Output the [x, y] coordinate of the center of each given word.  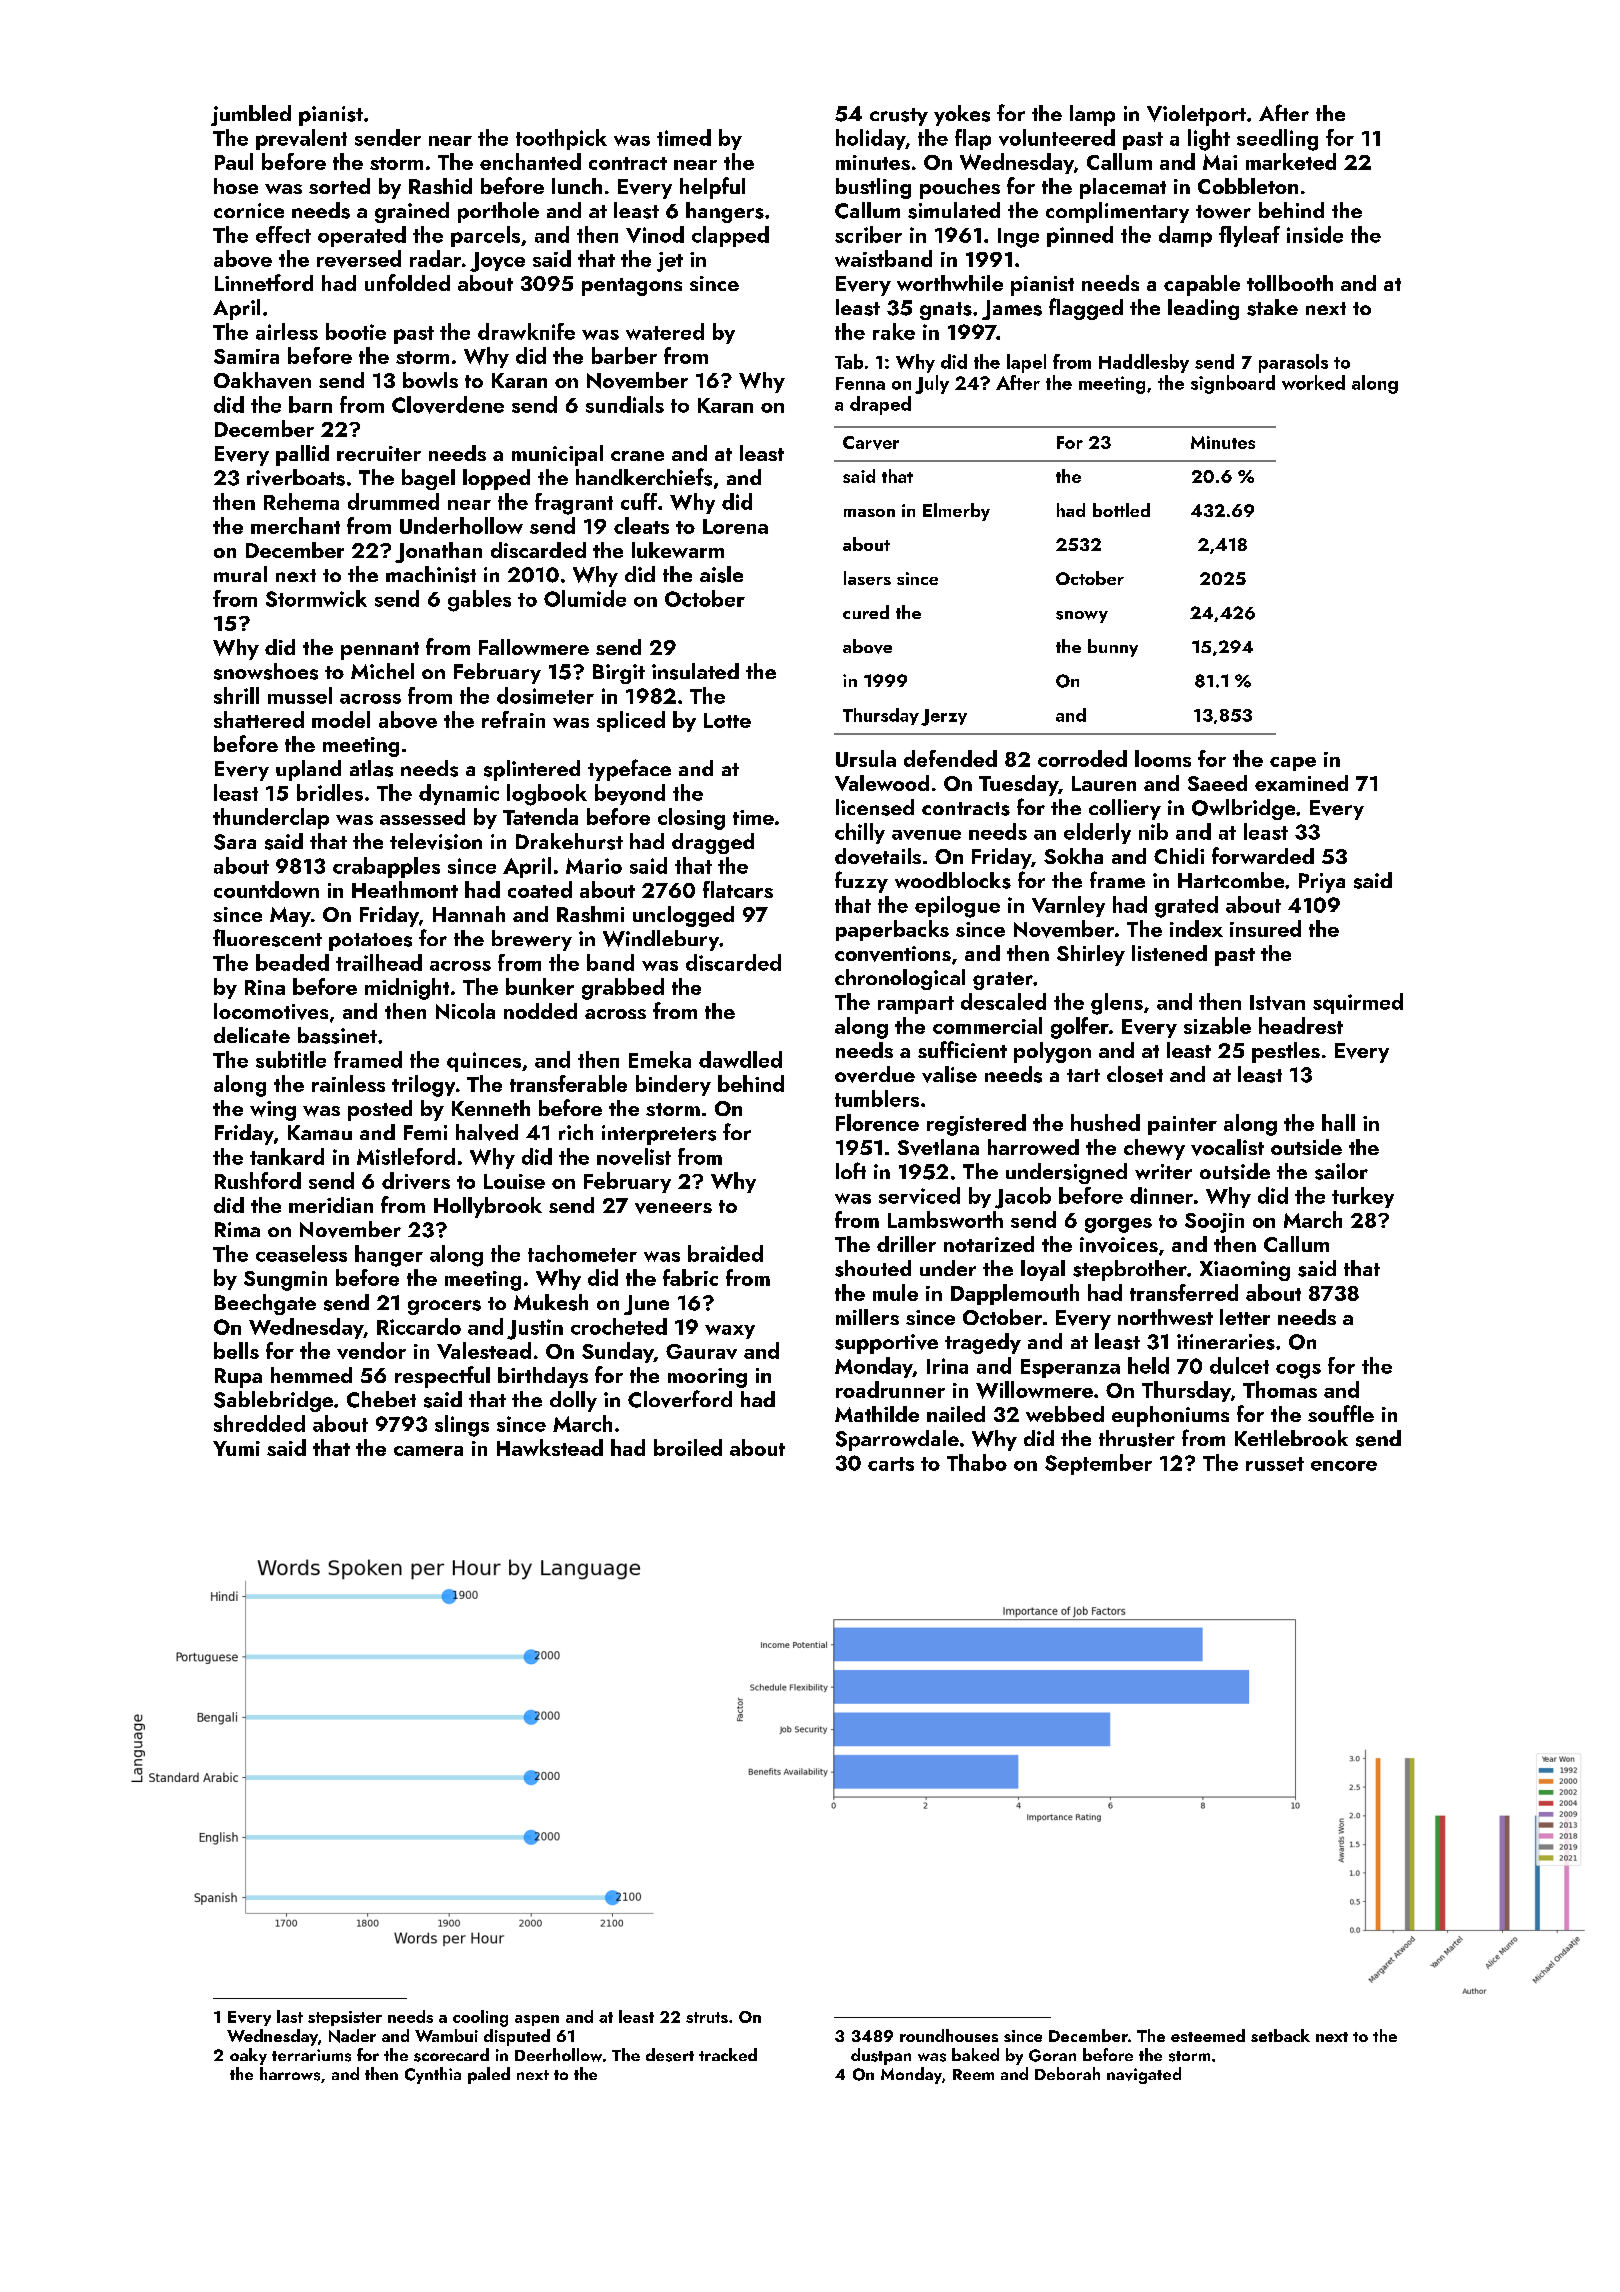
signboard [1233, 384]
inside [1315, 234]
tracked [728, 2054]
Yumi [236, 1448]
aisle [721, 574]
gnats [946, 311]
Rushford [258, 1180]
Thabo [977, 1462]
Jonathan [438, 552]
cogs [1298, 1371]
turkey [1363, 1197]
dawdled [740, 1059]
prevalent [301, 139]
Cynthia [433, 2075]
